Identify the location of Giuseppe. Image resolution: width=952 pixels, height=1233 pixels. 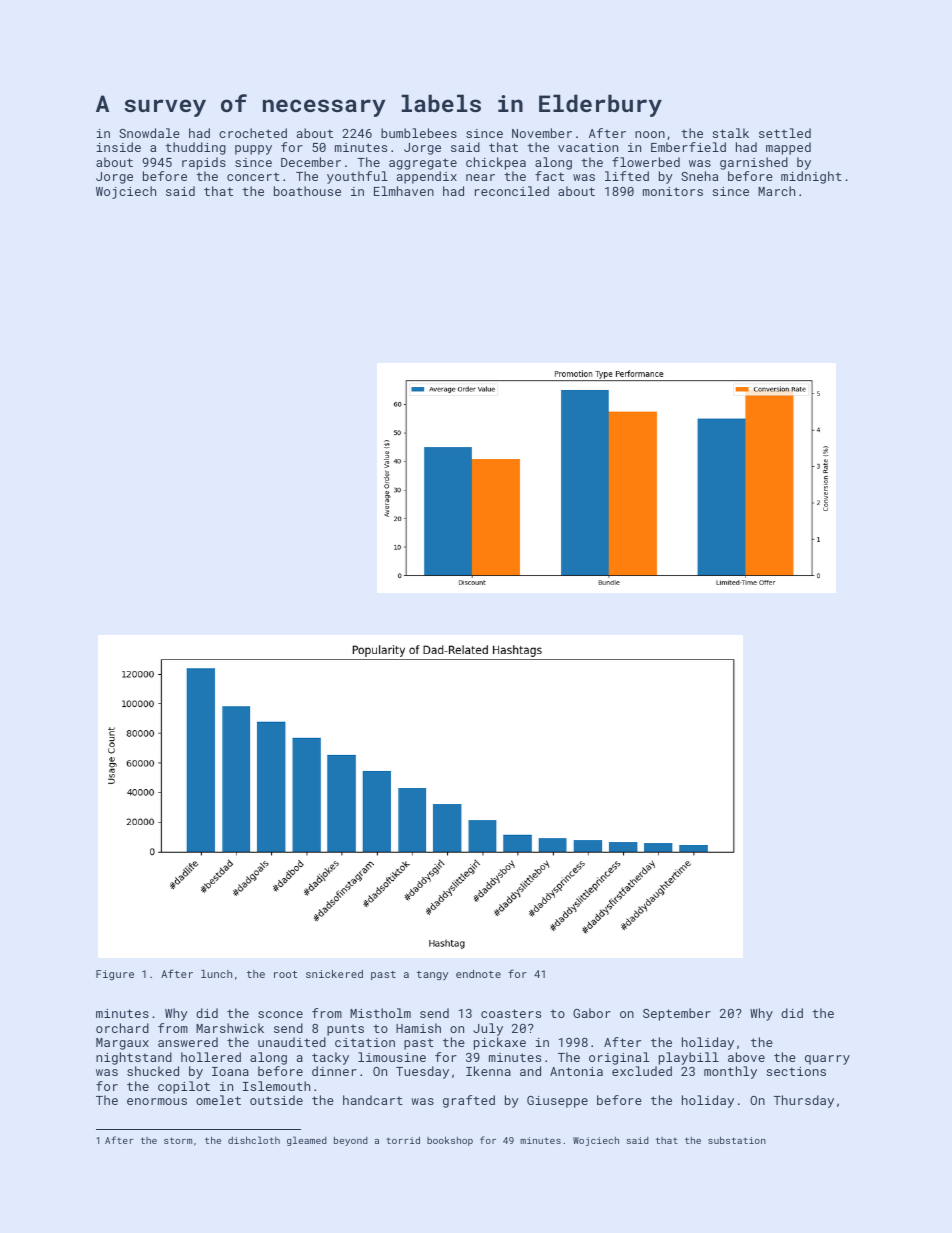
(557, 1102).
